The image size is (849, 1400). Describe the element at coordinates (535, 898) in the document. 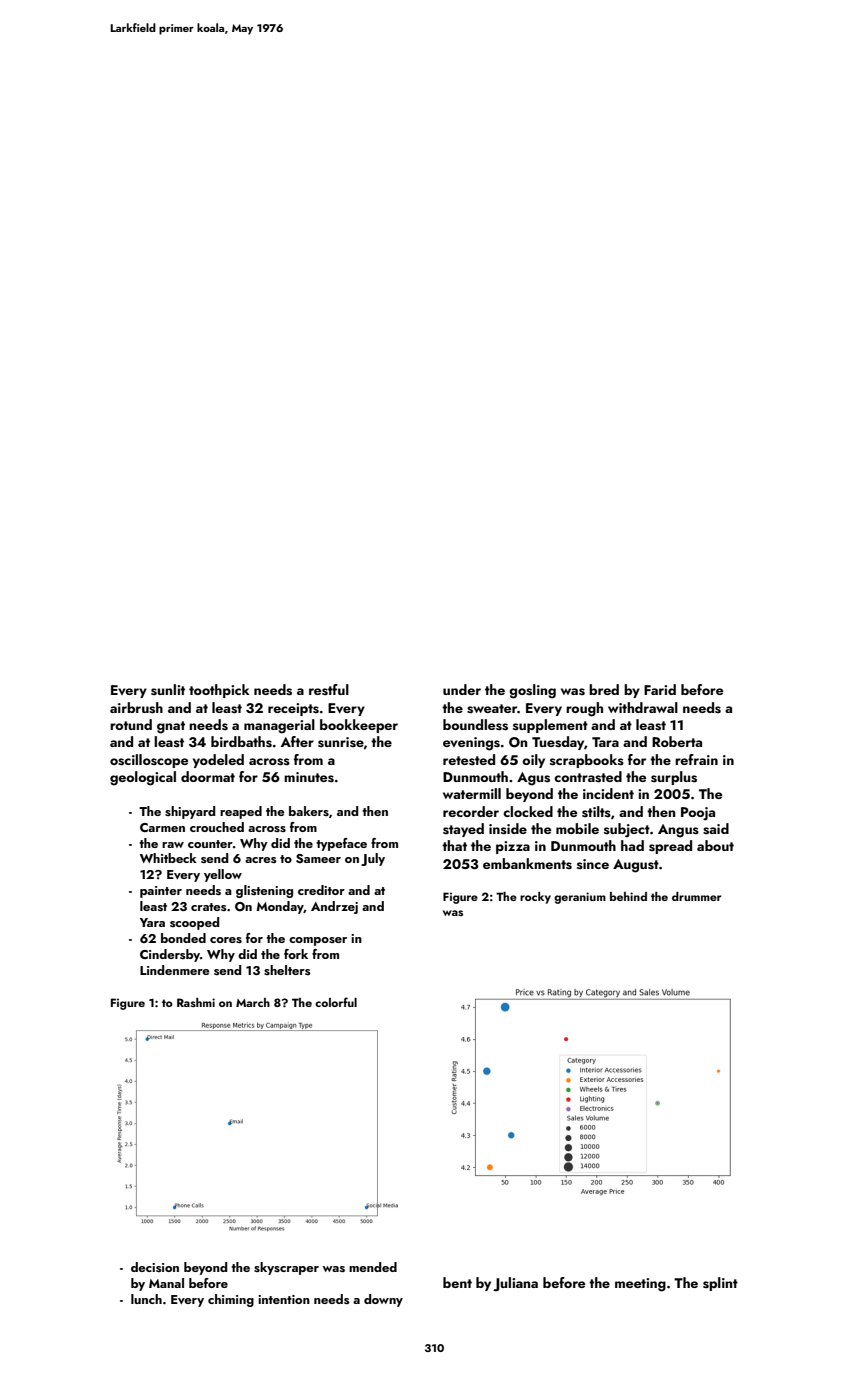

I see `rocky` at that location.
